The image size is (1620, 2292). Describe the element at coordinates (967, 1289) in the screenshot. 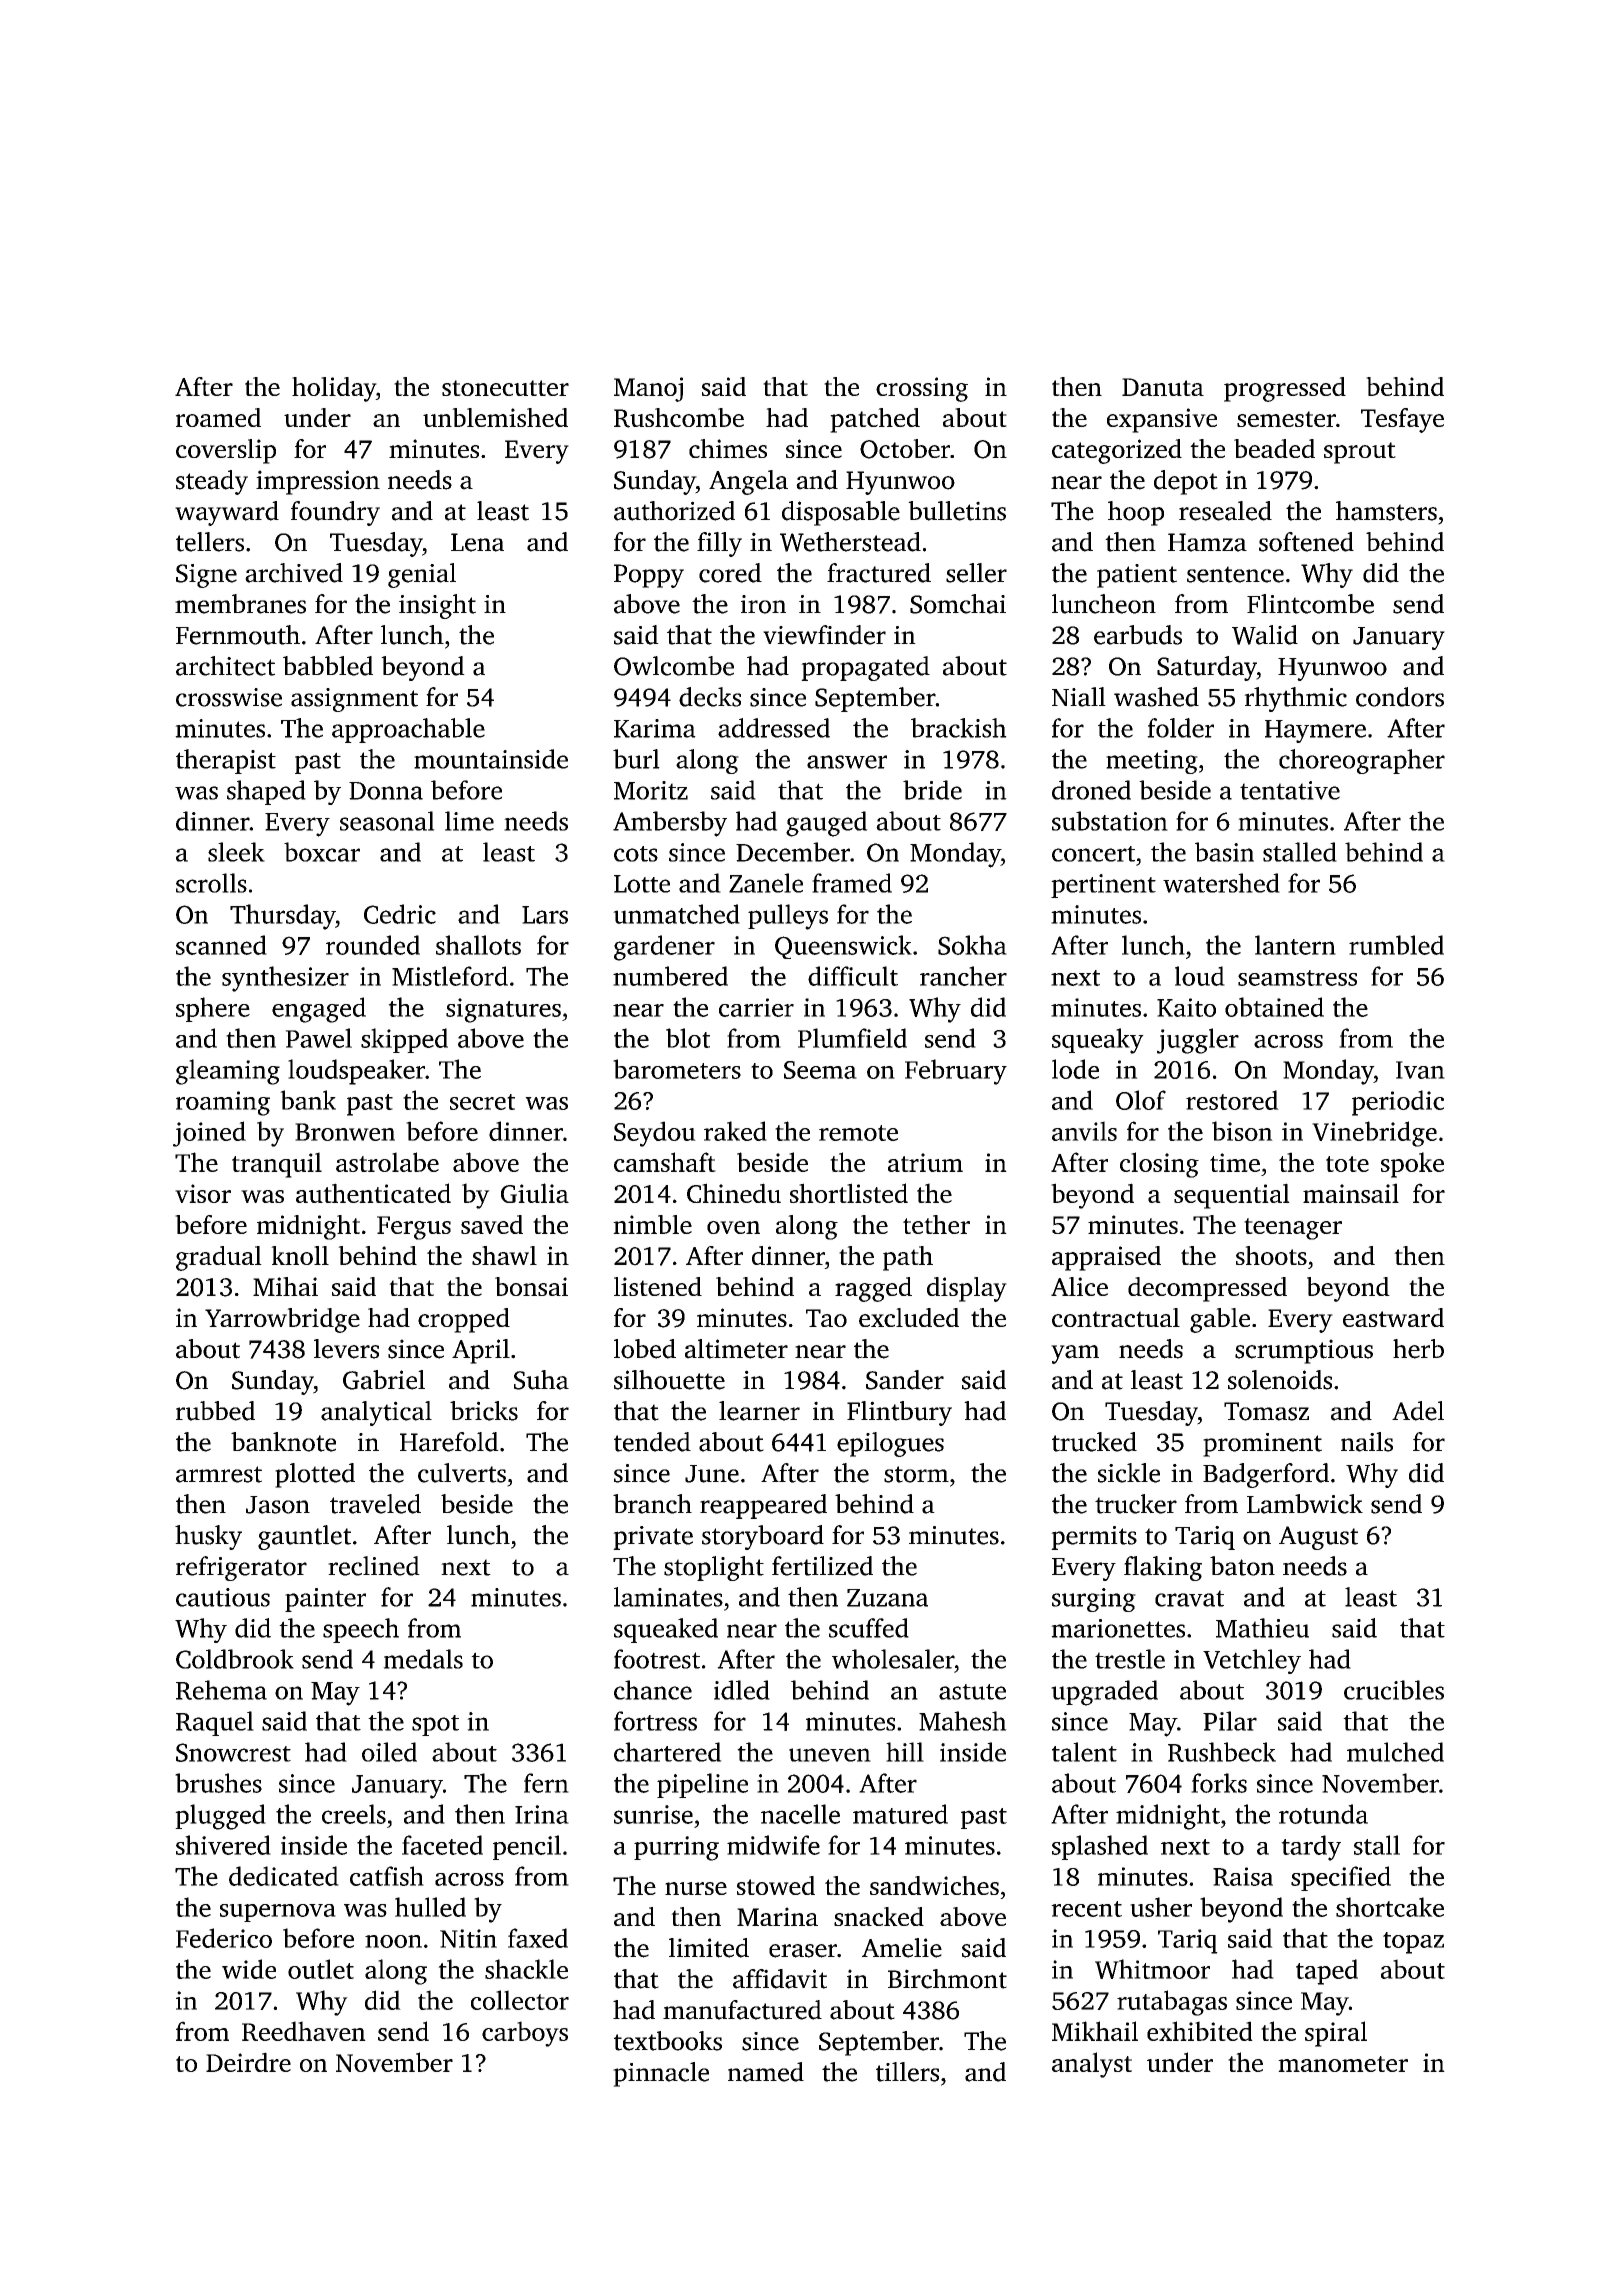

I see `display` at that location.
